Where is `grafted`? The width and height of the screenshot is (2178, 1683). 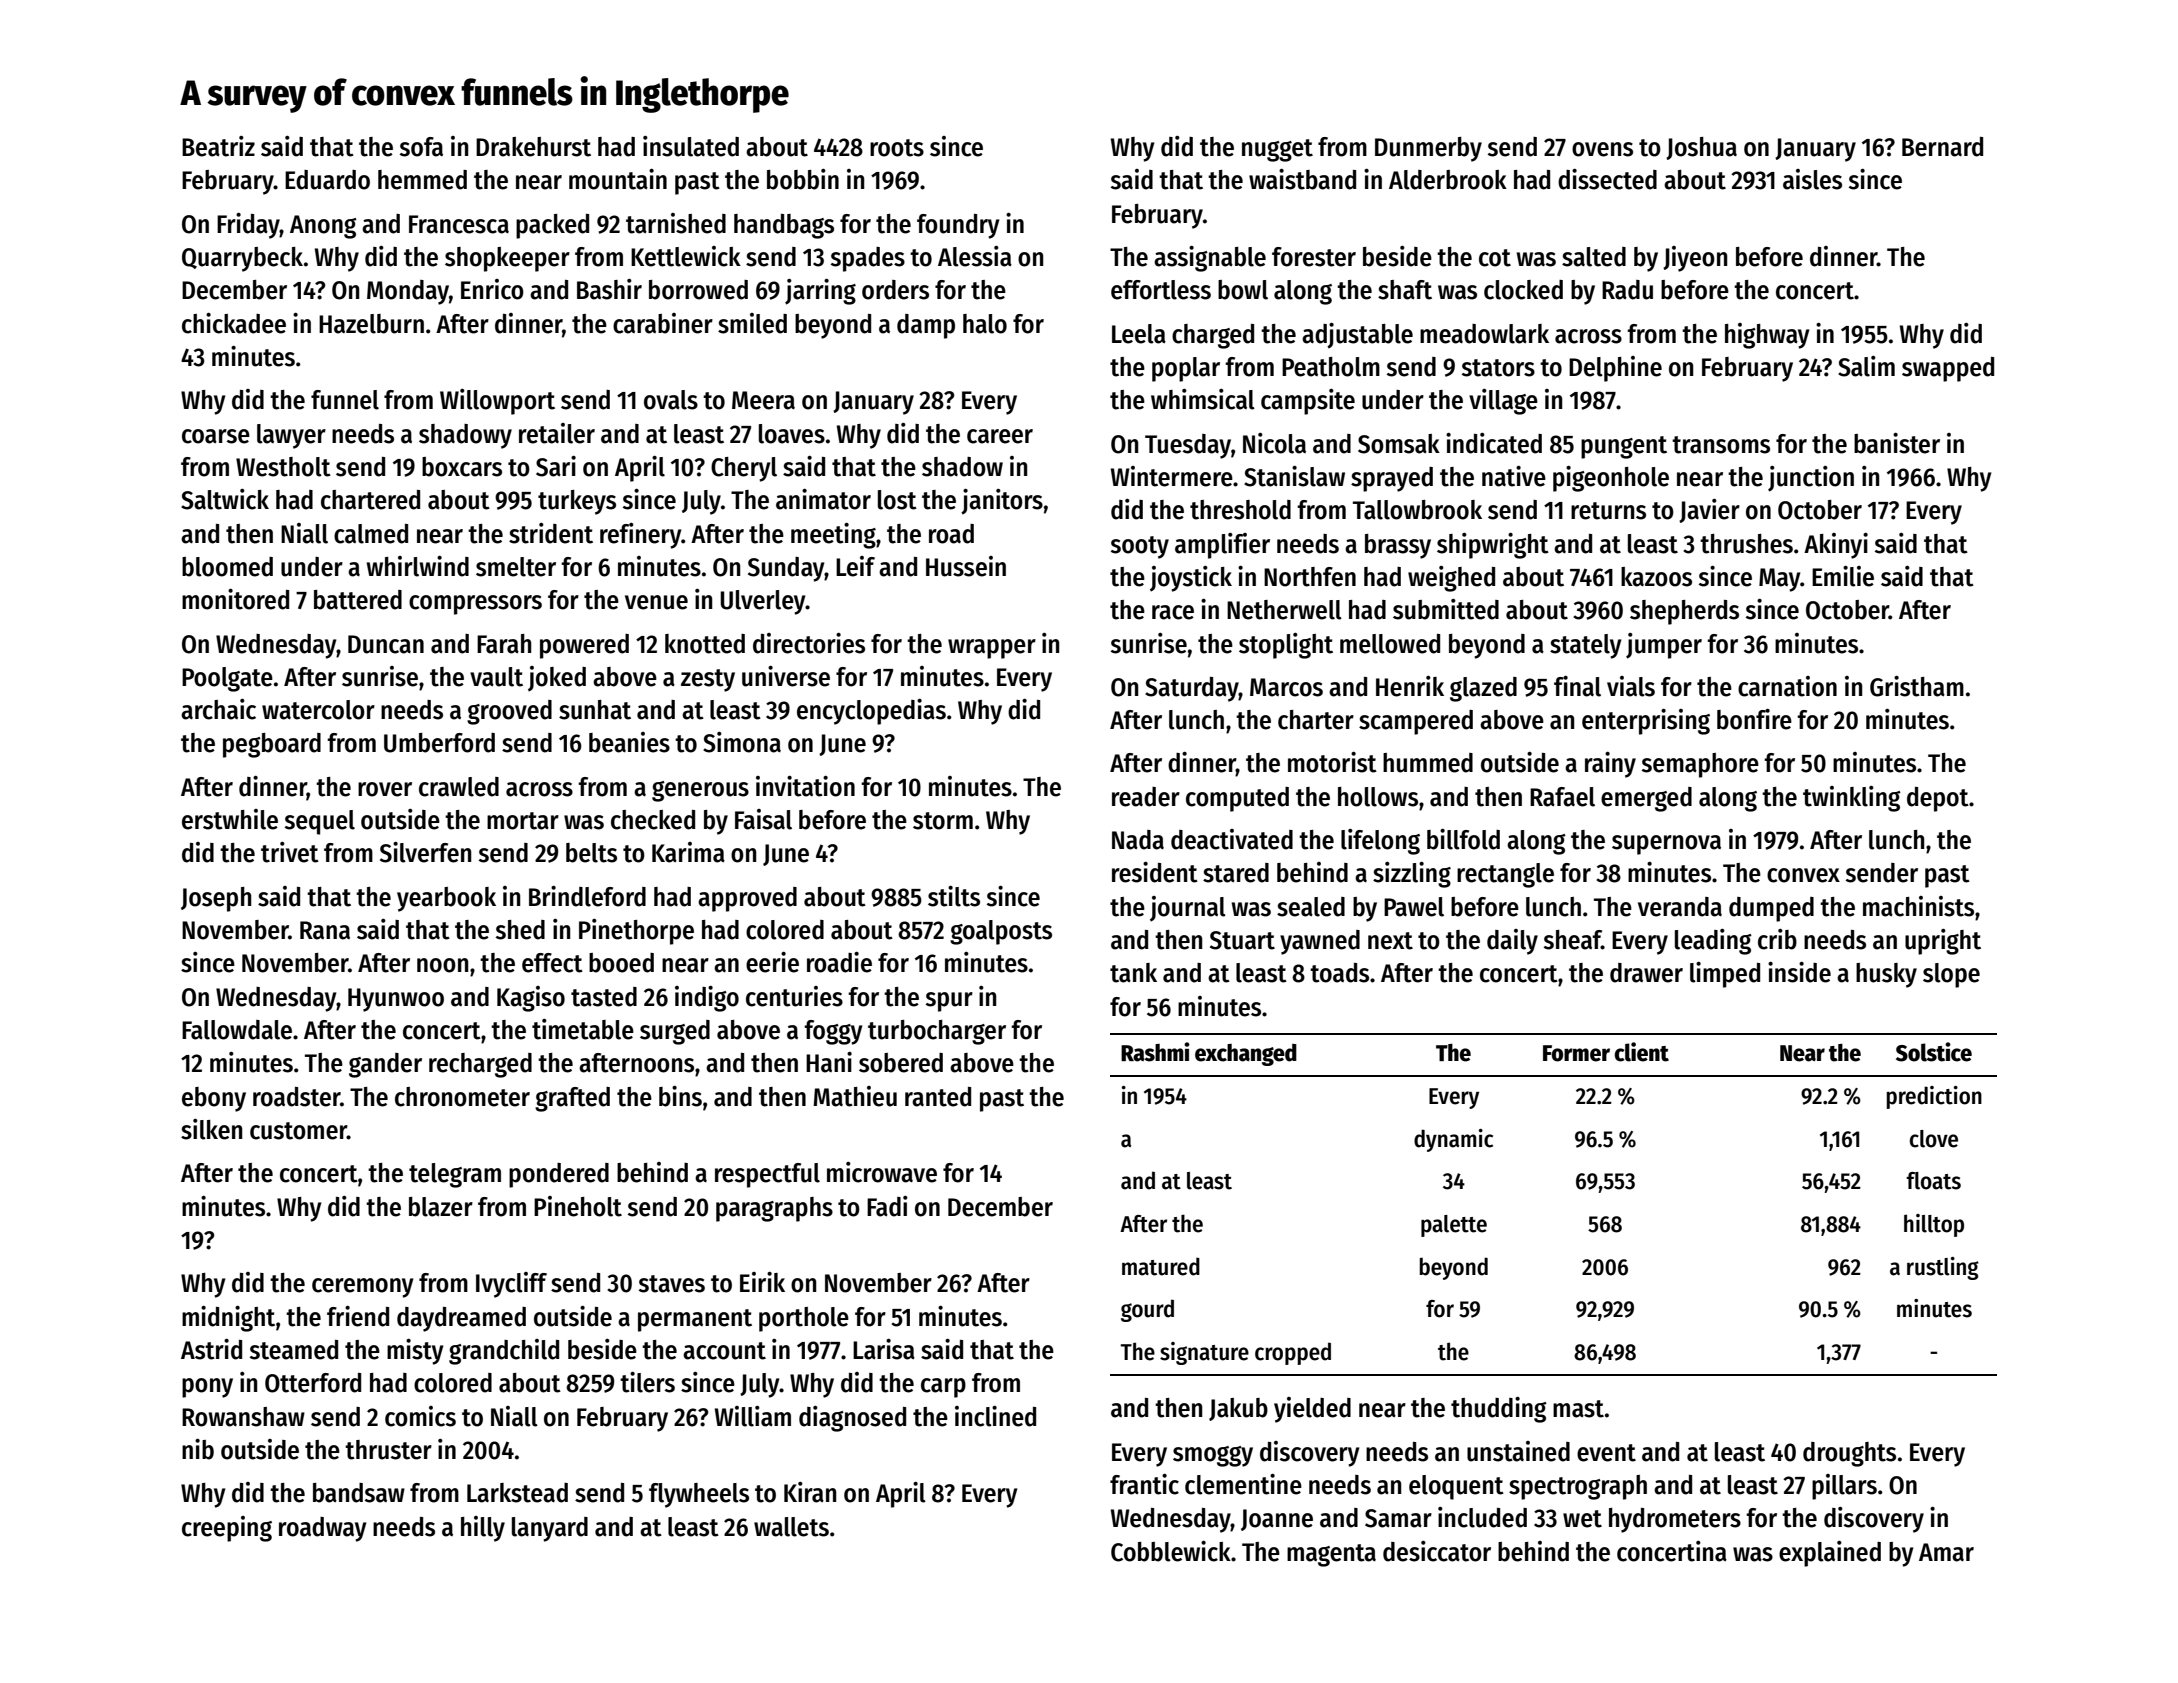
grafted is located at coordinates (572, 1099).
